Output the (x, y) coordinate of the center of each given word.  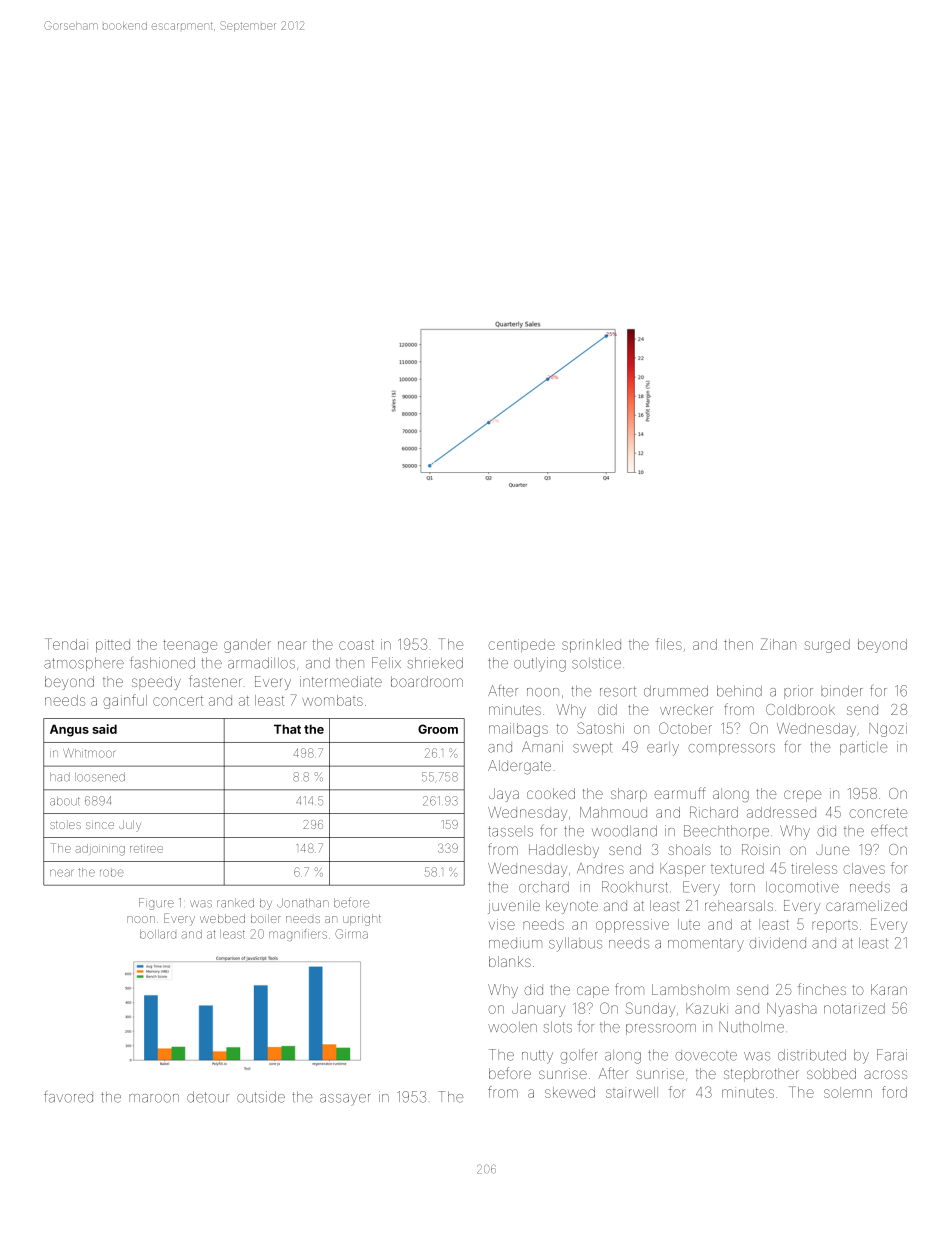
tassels (510, 831)
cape (593, 992)
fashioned (162, 663)
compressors (731, 749)
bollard (158, 934)
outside (261, 1097)
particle (864, 748)
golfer (578, 1056)
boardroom (427, 681)
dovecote (706, 1056)
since (100, 825)
